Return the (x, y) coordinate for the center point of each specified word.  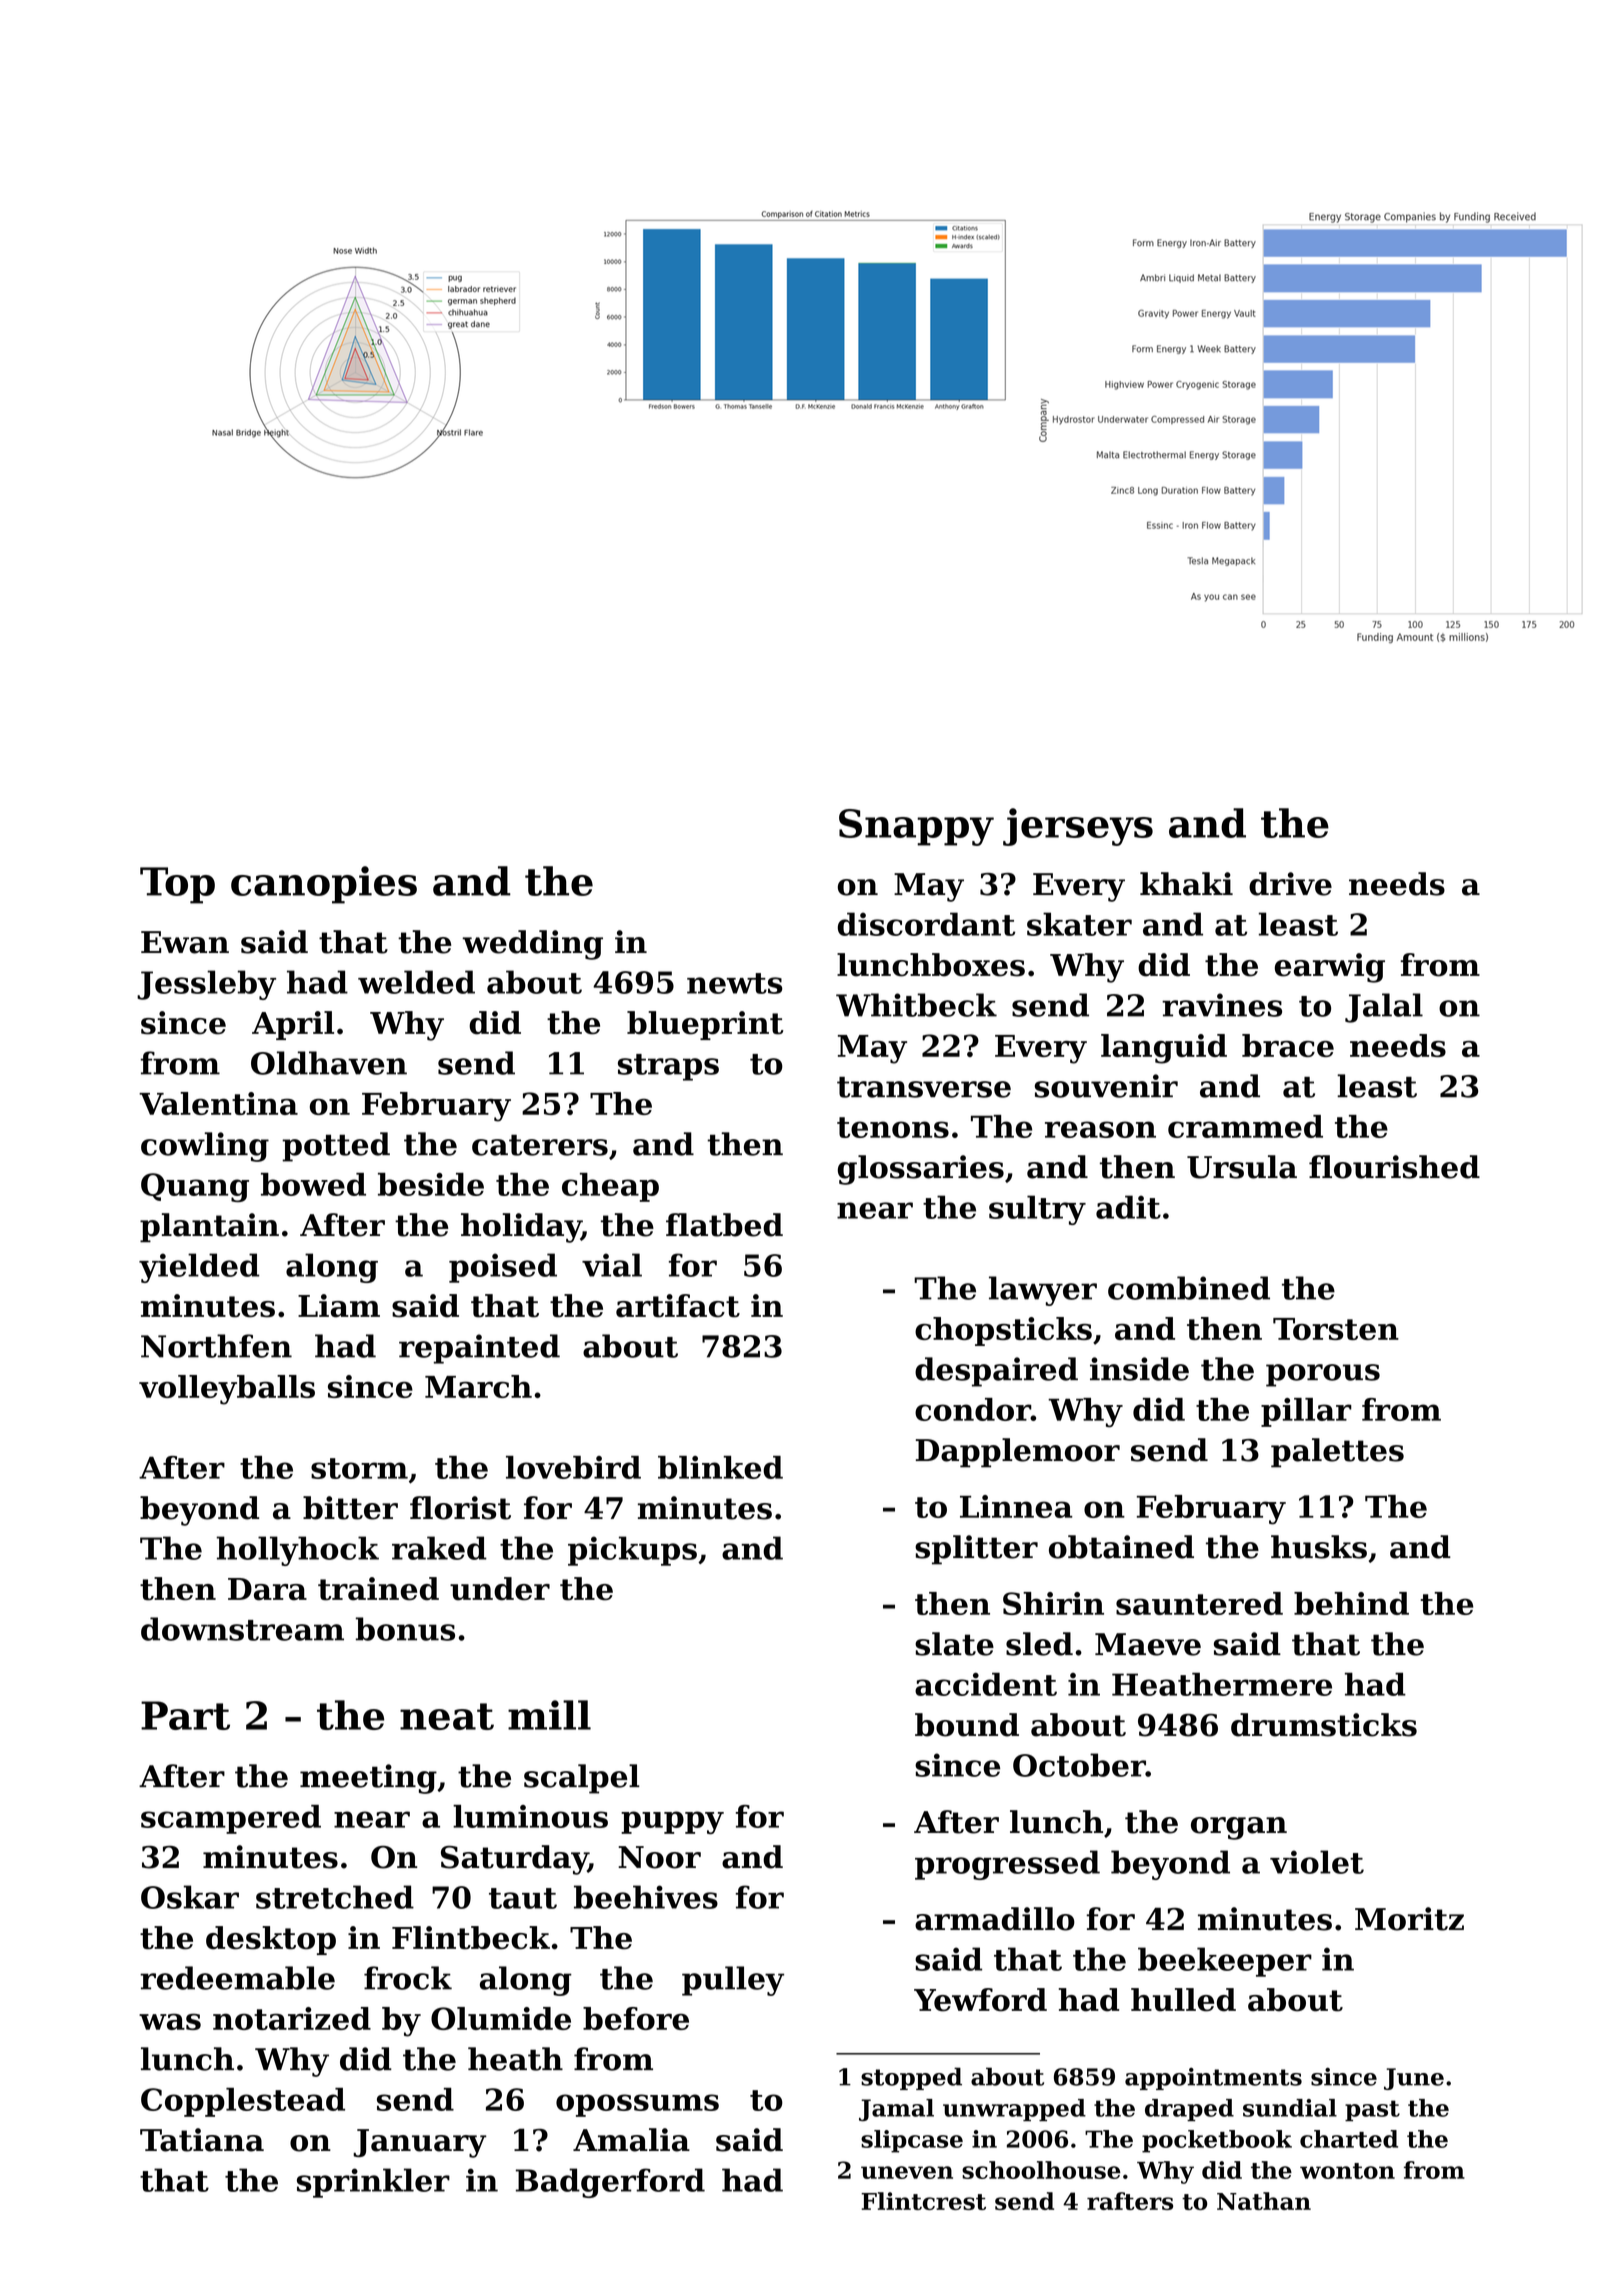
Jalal (1384, 1008)
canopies (324, 885)
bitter (350, 1508)
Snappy (916, 827)
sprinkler (373, 2183)
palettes (1337, 1453)
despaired (996, 1372)
